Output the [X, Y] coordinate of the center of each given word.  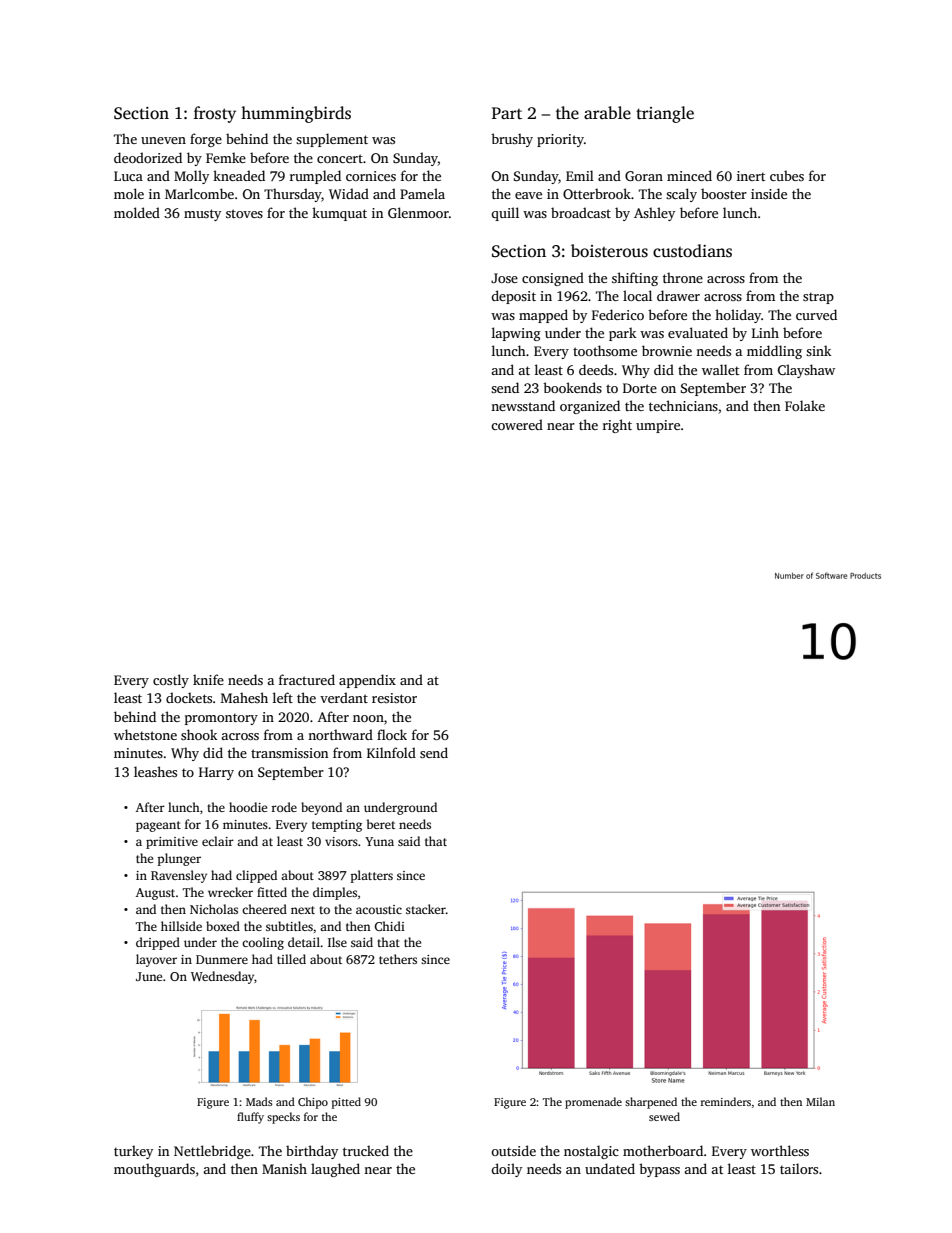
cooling [263, 943]
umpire [658, 426]
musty [202, 215]
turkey [133, 1152]
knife [208, 679]
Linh [765, 332]
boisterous [609, 251]
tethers [398, 959]
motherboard [663, 1150]
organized [590, 407]
